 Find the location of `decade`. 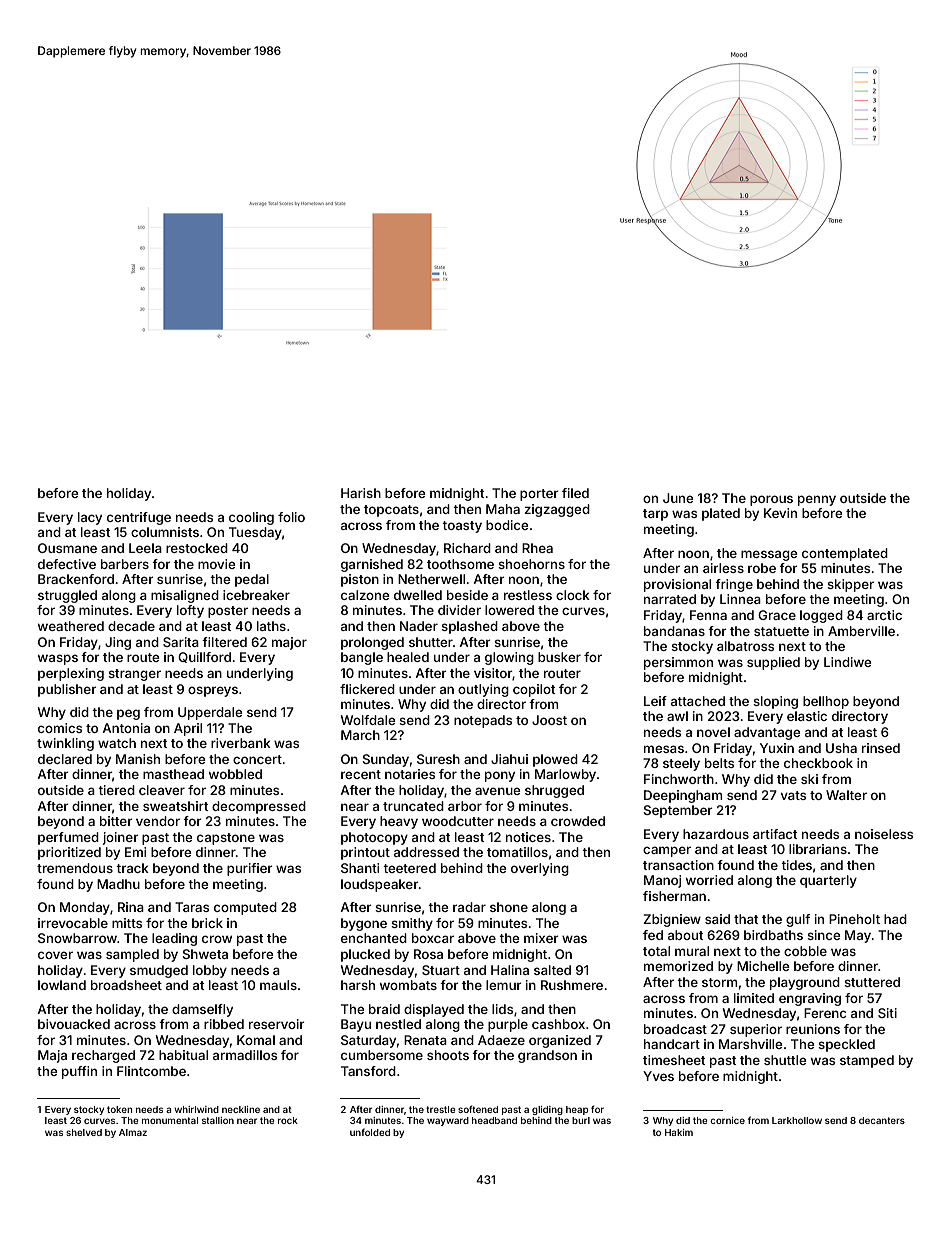

decade is located at coordinates (131, 626).
